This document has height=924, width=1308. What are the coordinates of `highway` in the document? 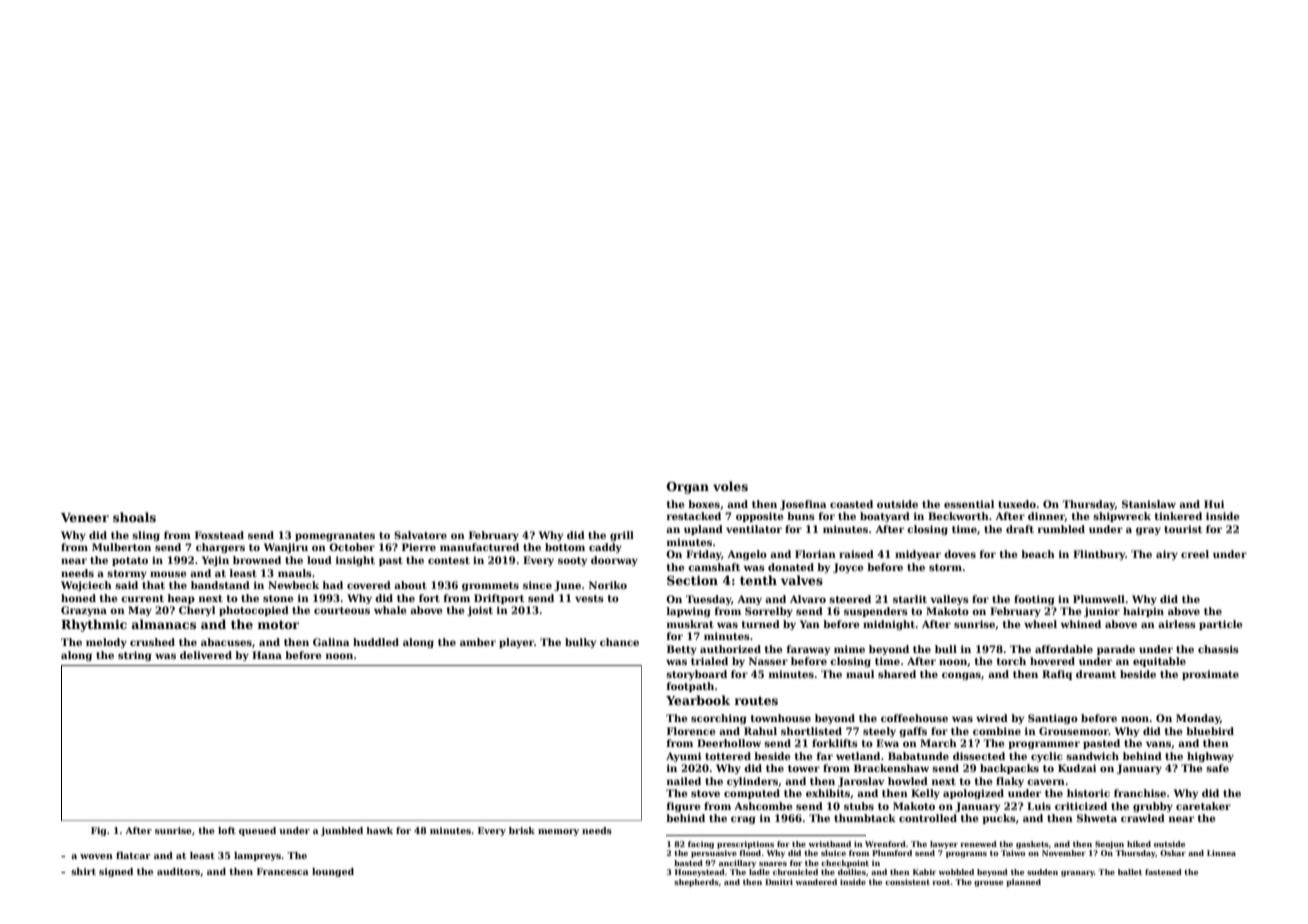 It's located at (1210, 757).
